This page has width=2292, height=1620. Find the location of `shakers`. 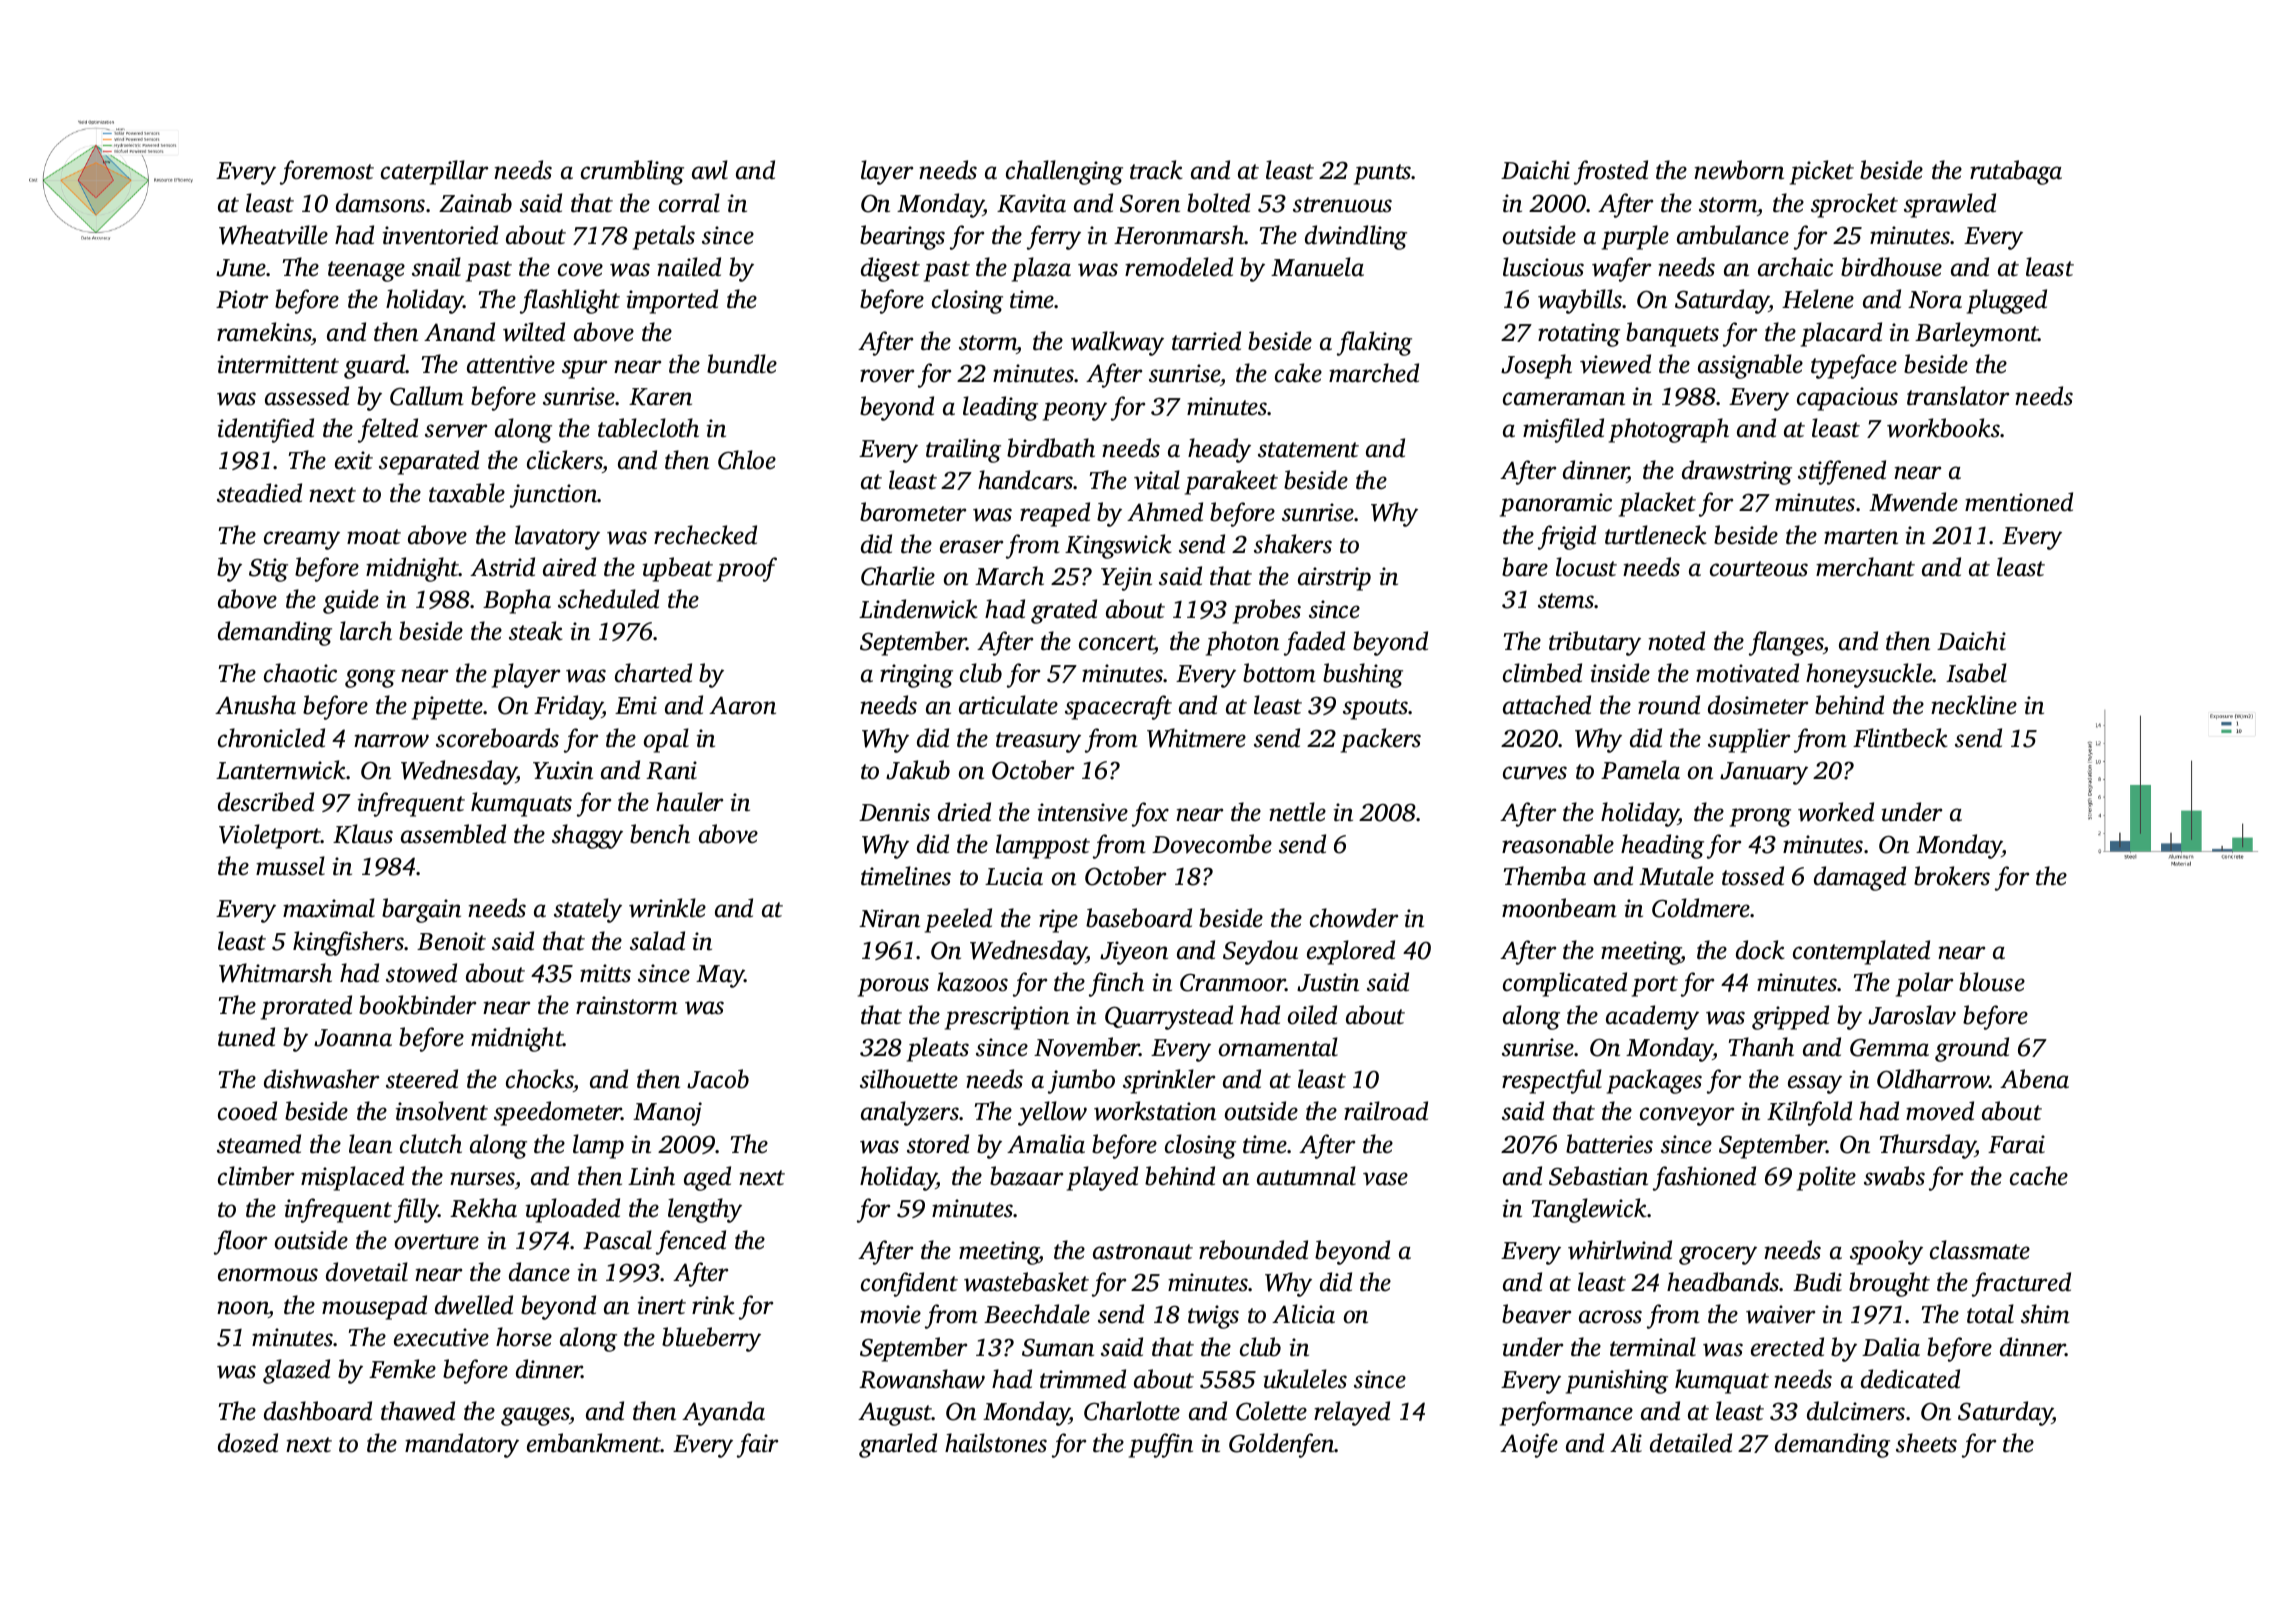

shakers is located at coordinates (1293, 544).
